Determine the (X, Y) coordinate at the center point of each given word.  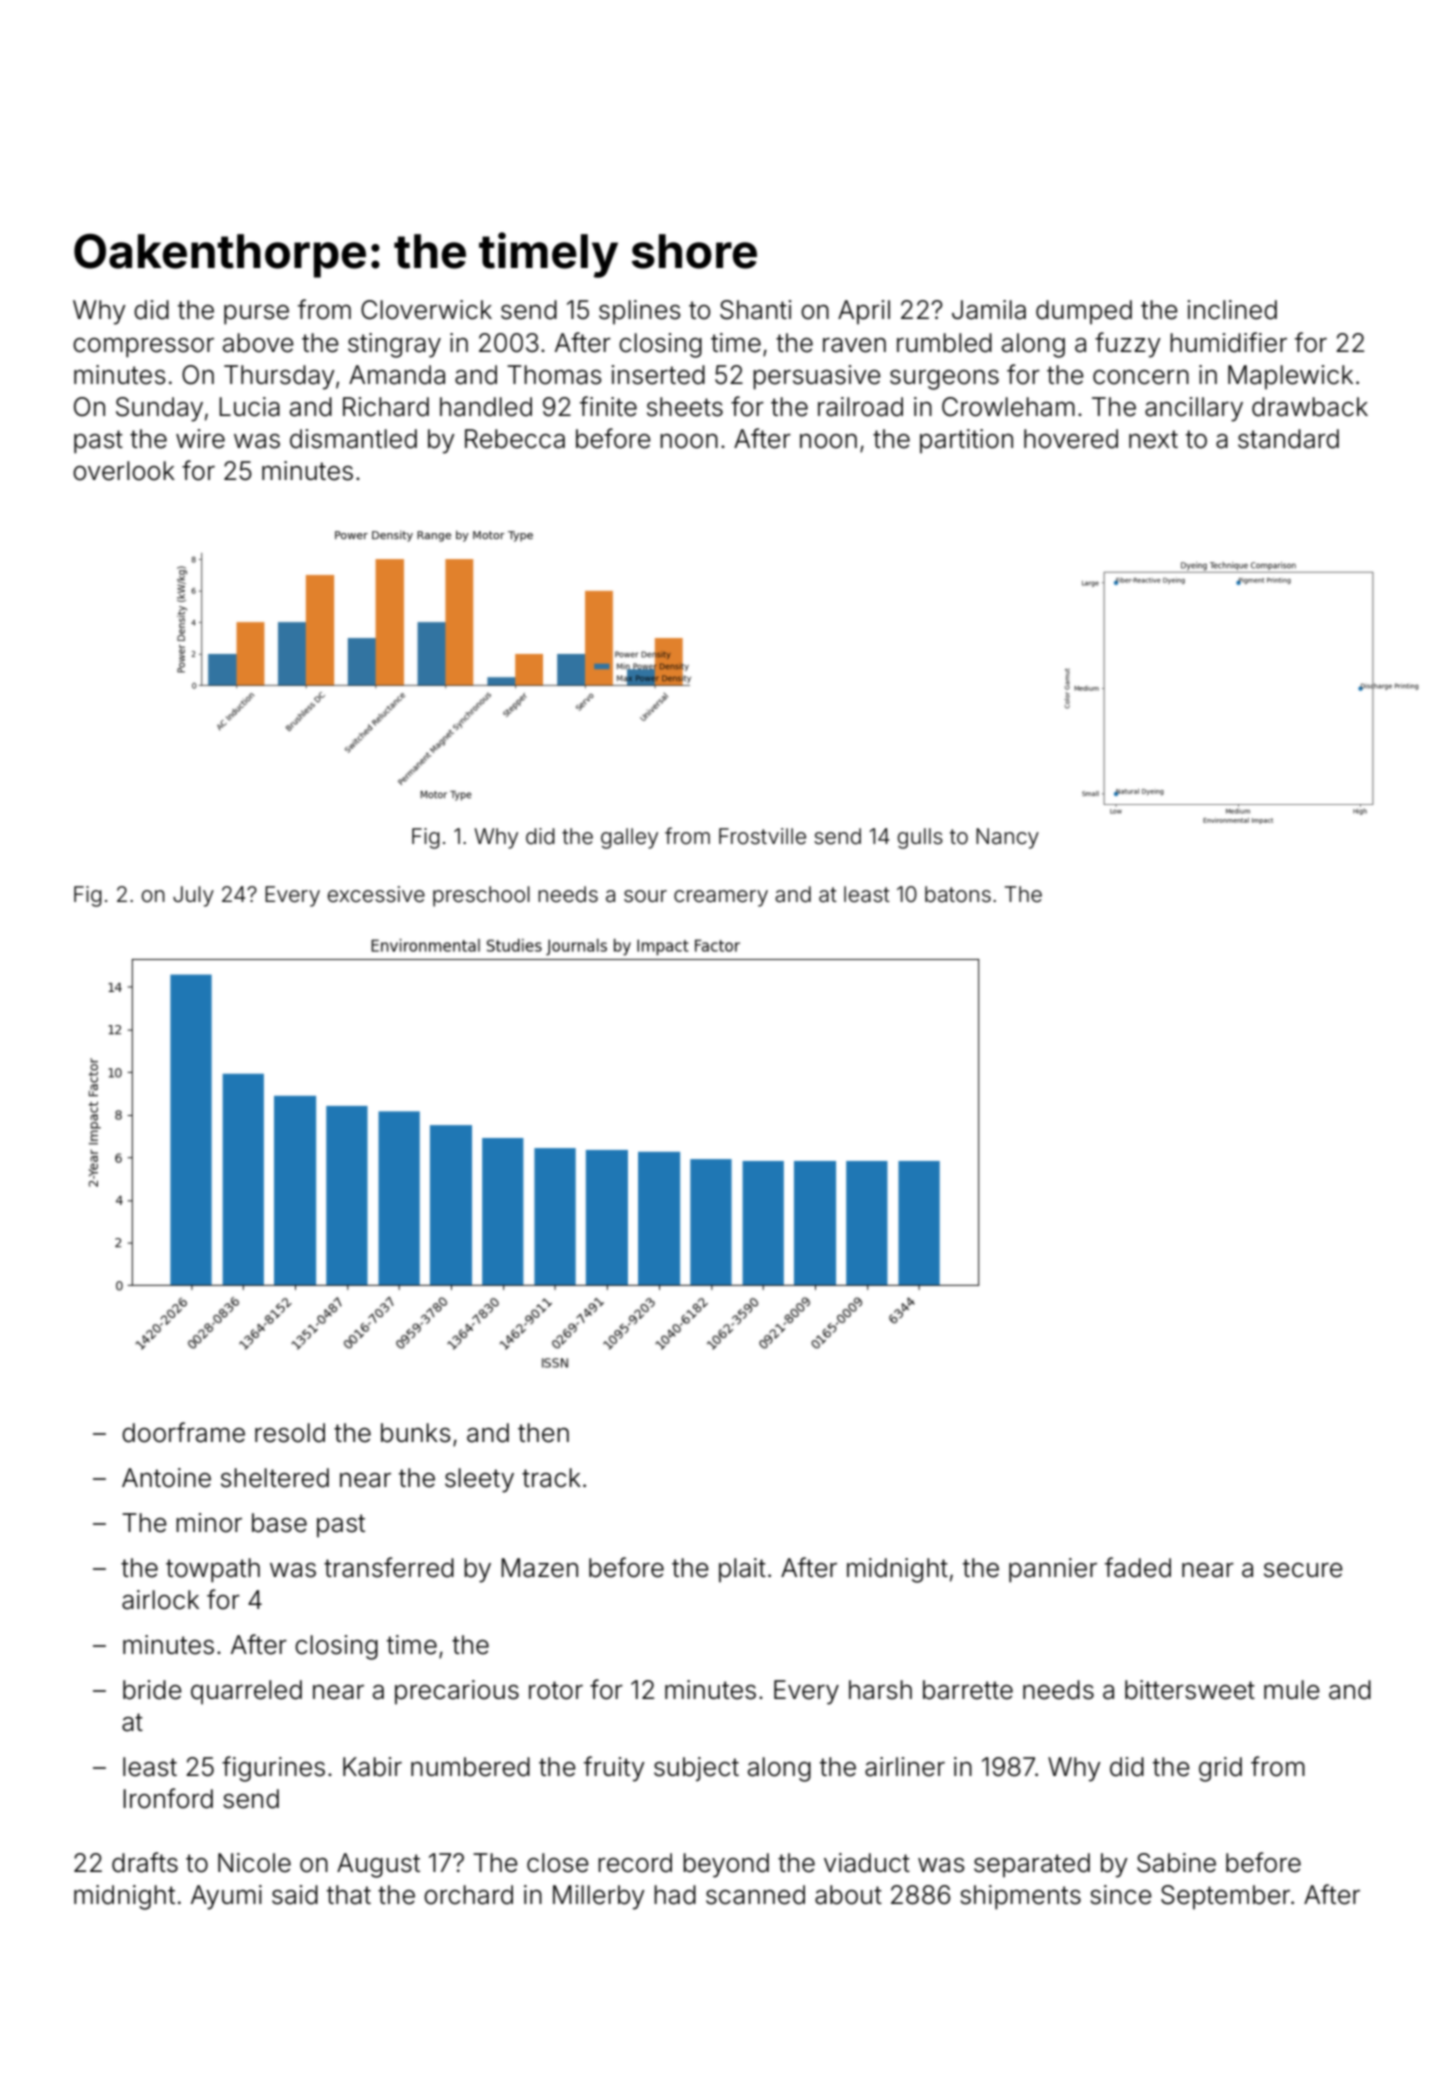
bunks (416, 1433)
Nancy (1007, 838)
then (543, 1433)
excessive (376, 894)
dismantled (353, 439)
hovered (1071, 439)
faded (1138, 1567)
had (675, 1895)
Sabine (1176, 1863)
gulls (920, 838)
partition (966, 441)
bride (152, 1690)
